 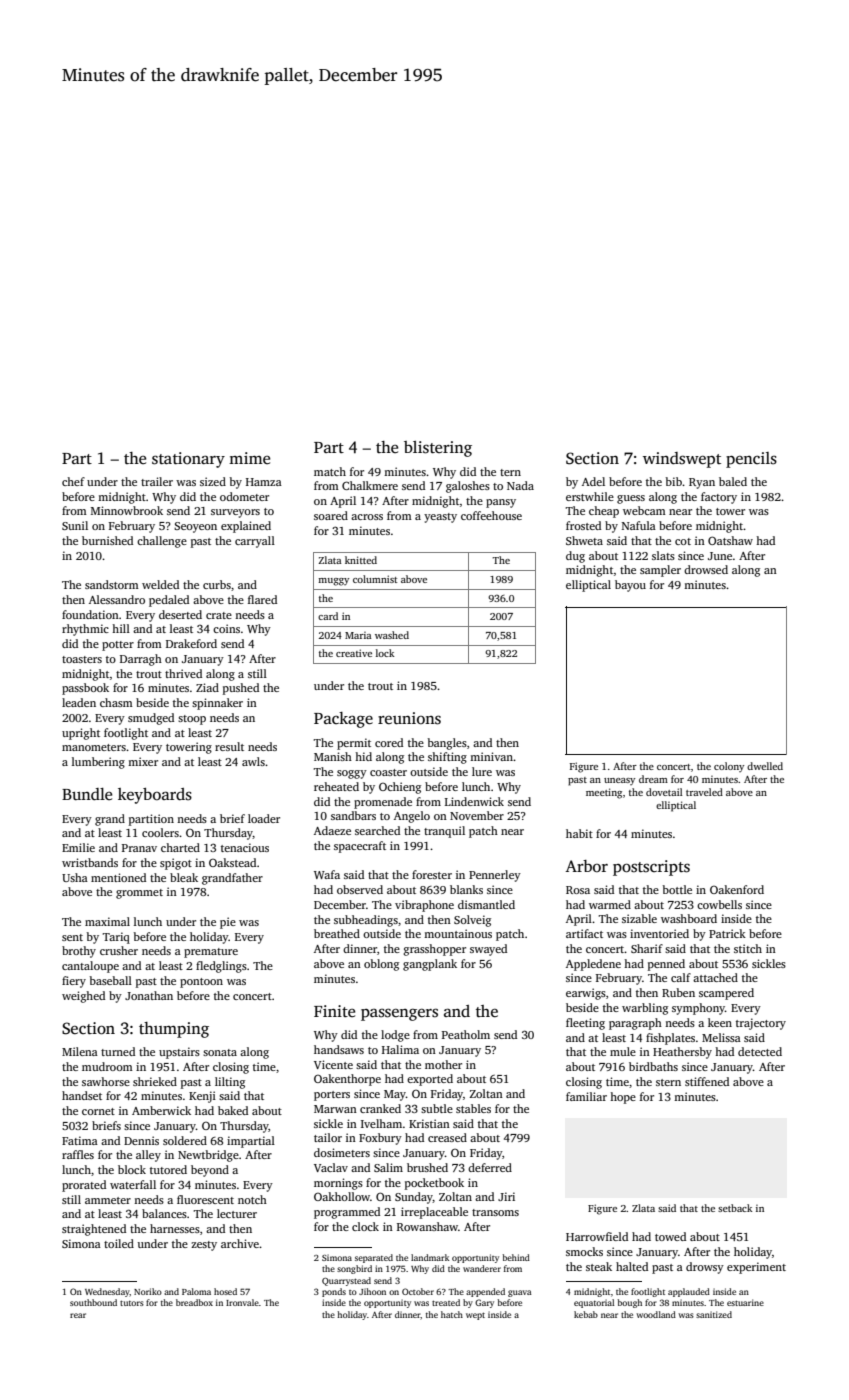 What do you see at coordinates (714, 1314) in the screenshot?
I see `sanitized` at bounding box center [714, 1314].
